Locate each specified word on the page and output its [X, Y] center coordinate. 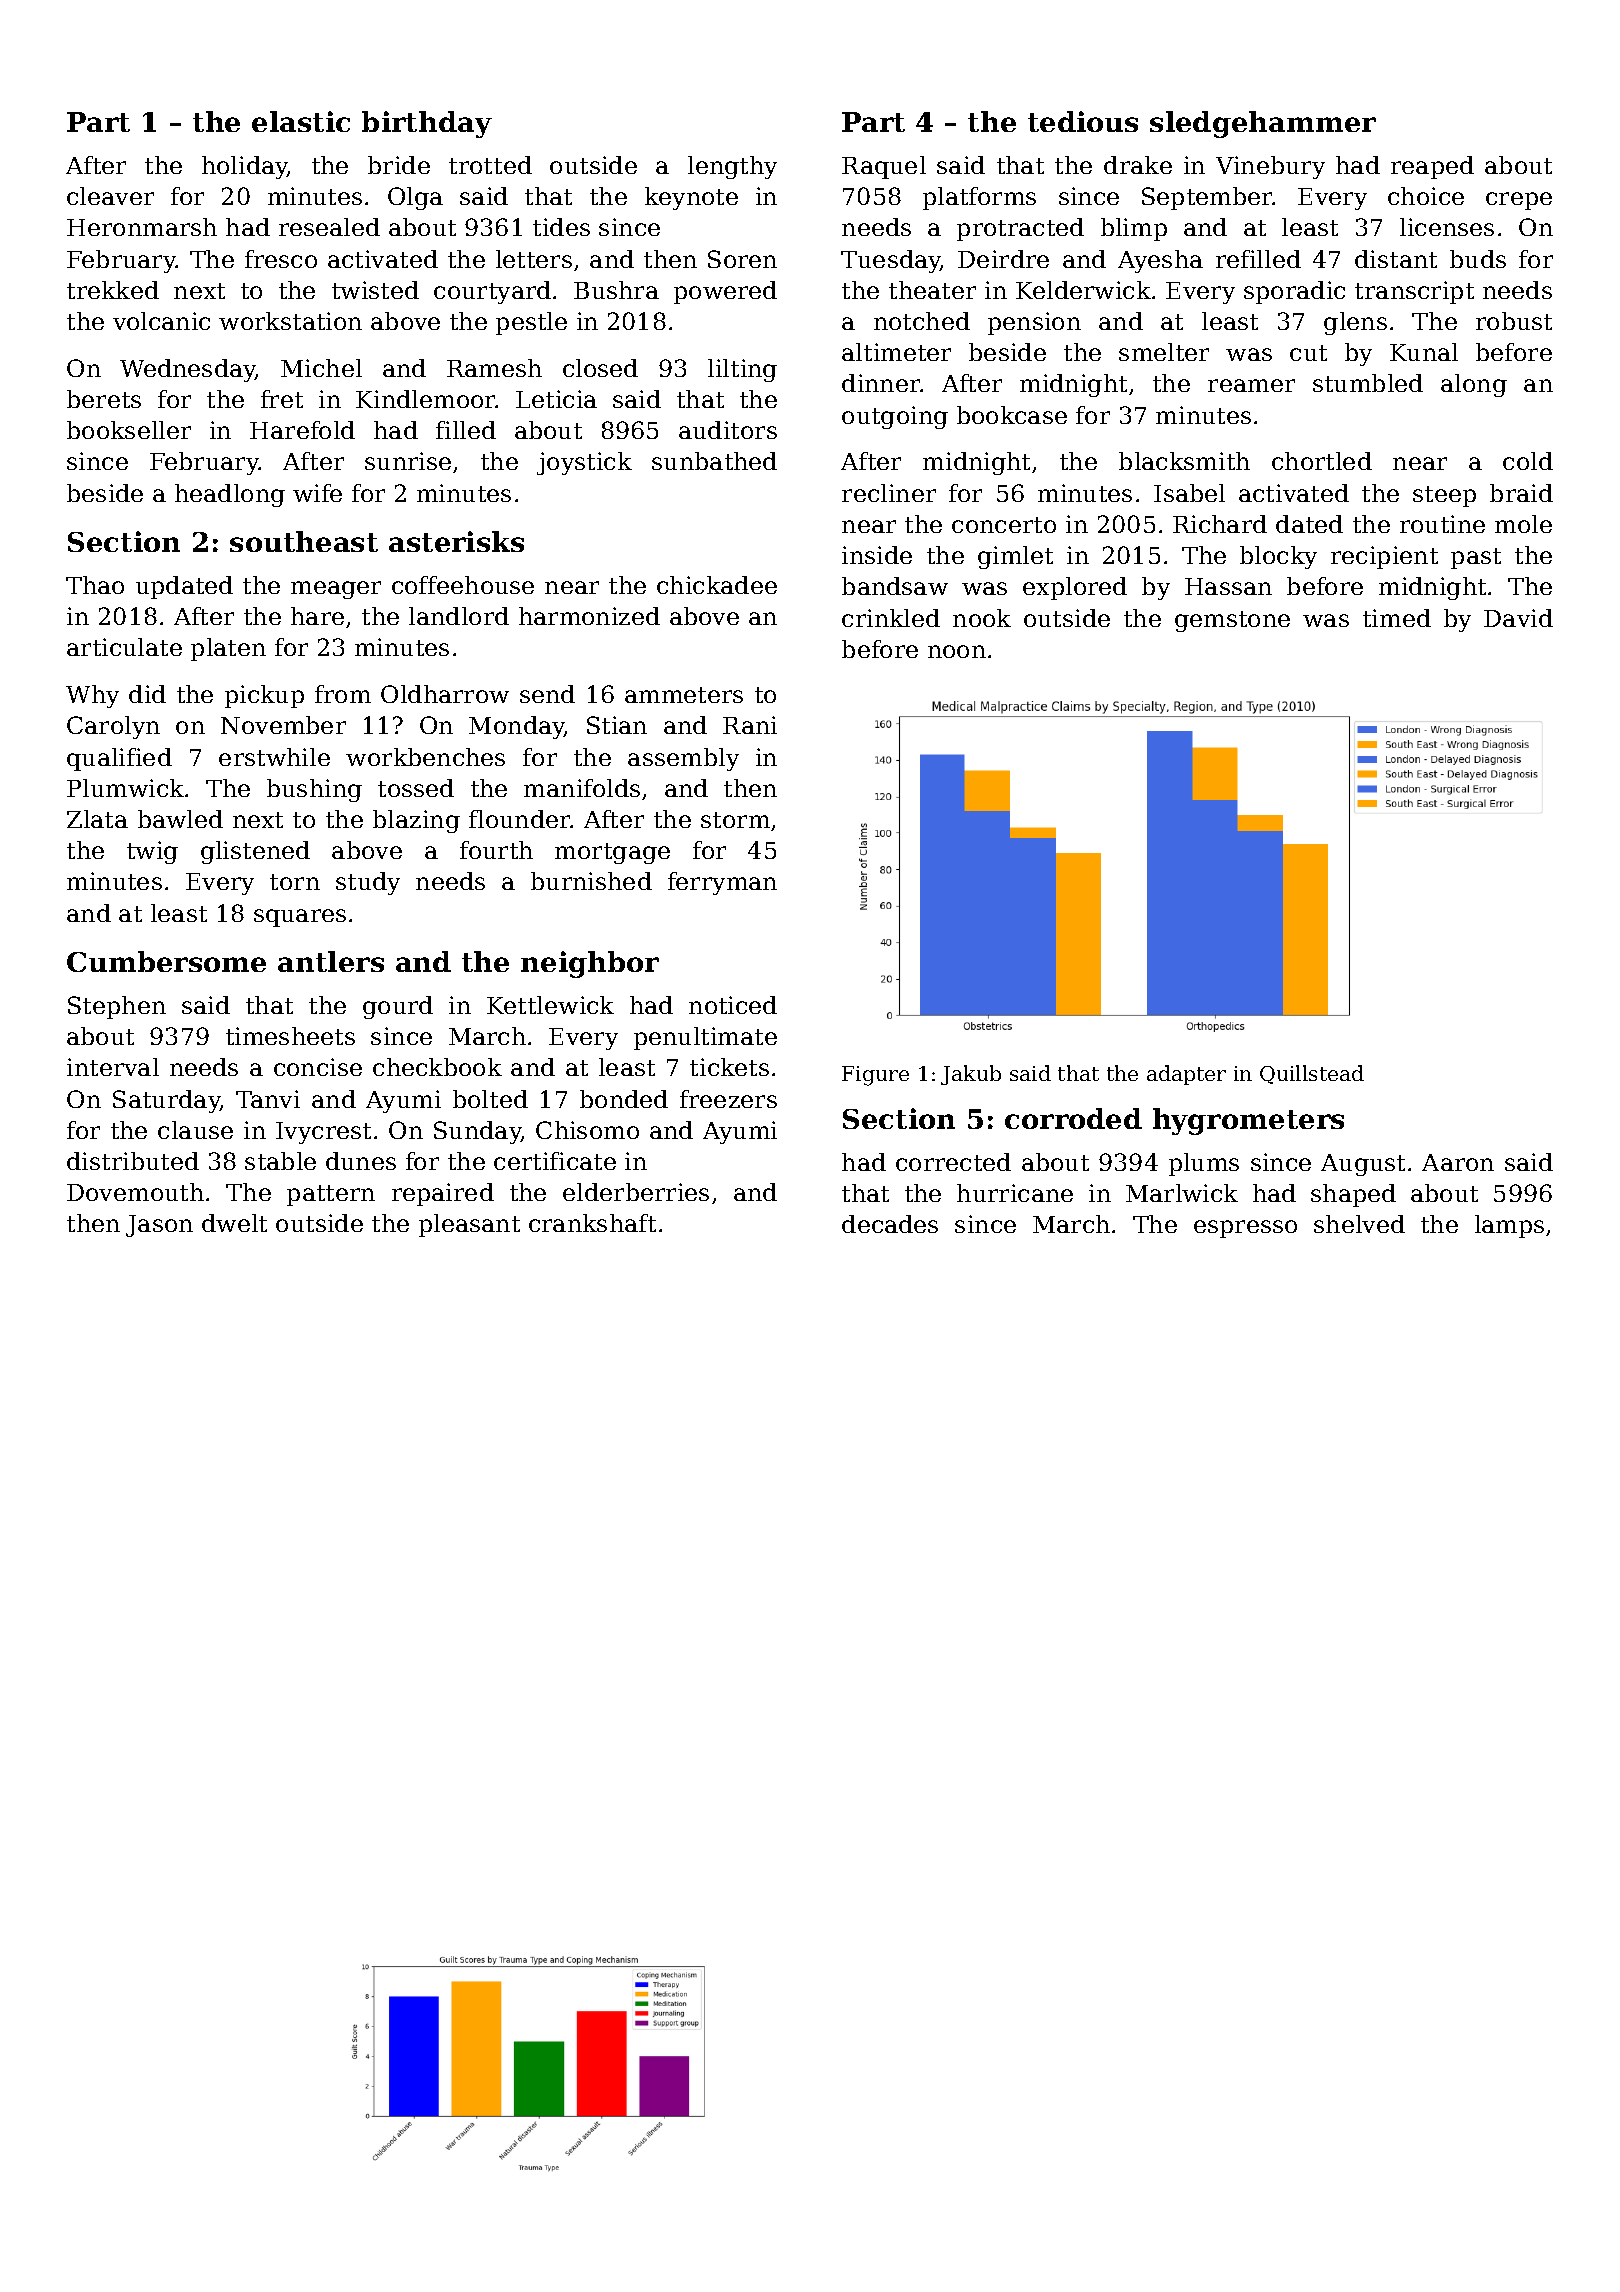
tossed [416, 788]
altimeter [896, 352]
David [1518, 618]
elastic [301, 121]
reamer [1251, 385]
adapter [1186, 1075]
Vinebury [1270, 167]
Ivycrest [323, 1133]
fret [282, 399]
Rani [750, 725]
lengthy [732, 167]
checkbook [437, 1067]
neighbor [590, 964]
